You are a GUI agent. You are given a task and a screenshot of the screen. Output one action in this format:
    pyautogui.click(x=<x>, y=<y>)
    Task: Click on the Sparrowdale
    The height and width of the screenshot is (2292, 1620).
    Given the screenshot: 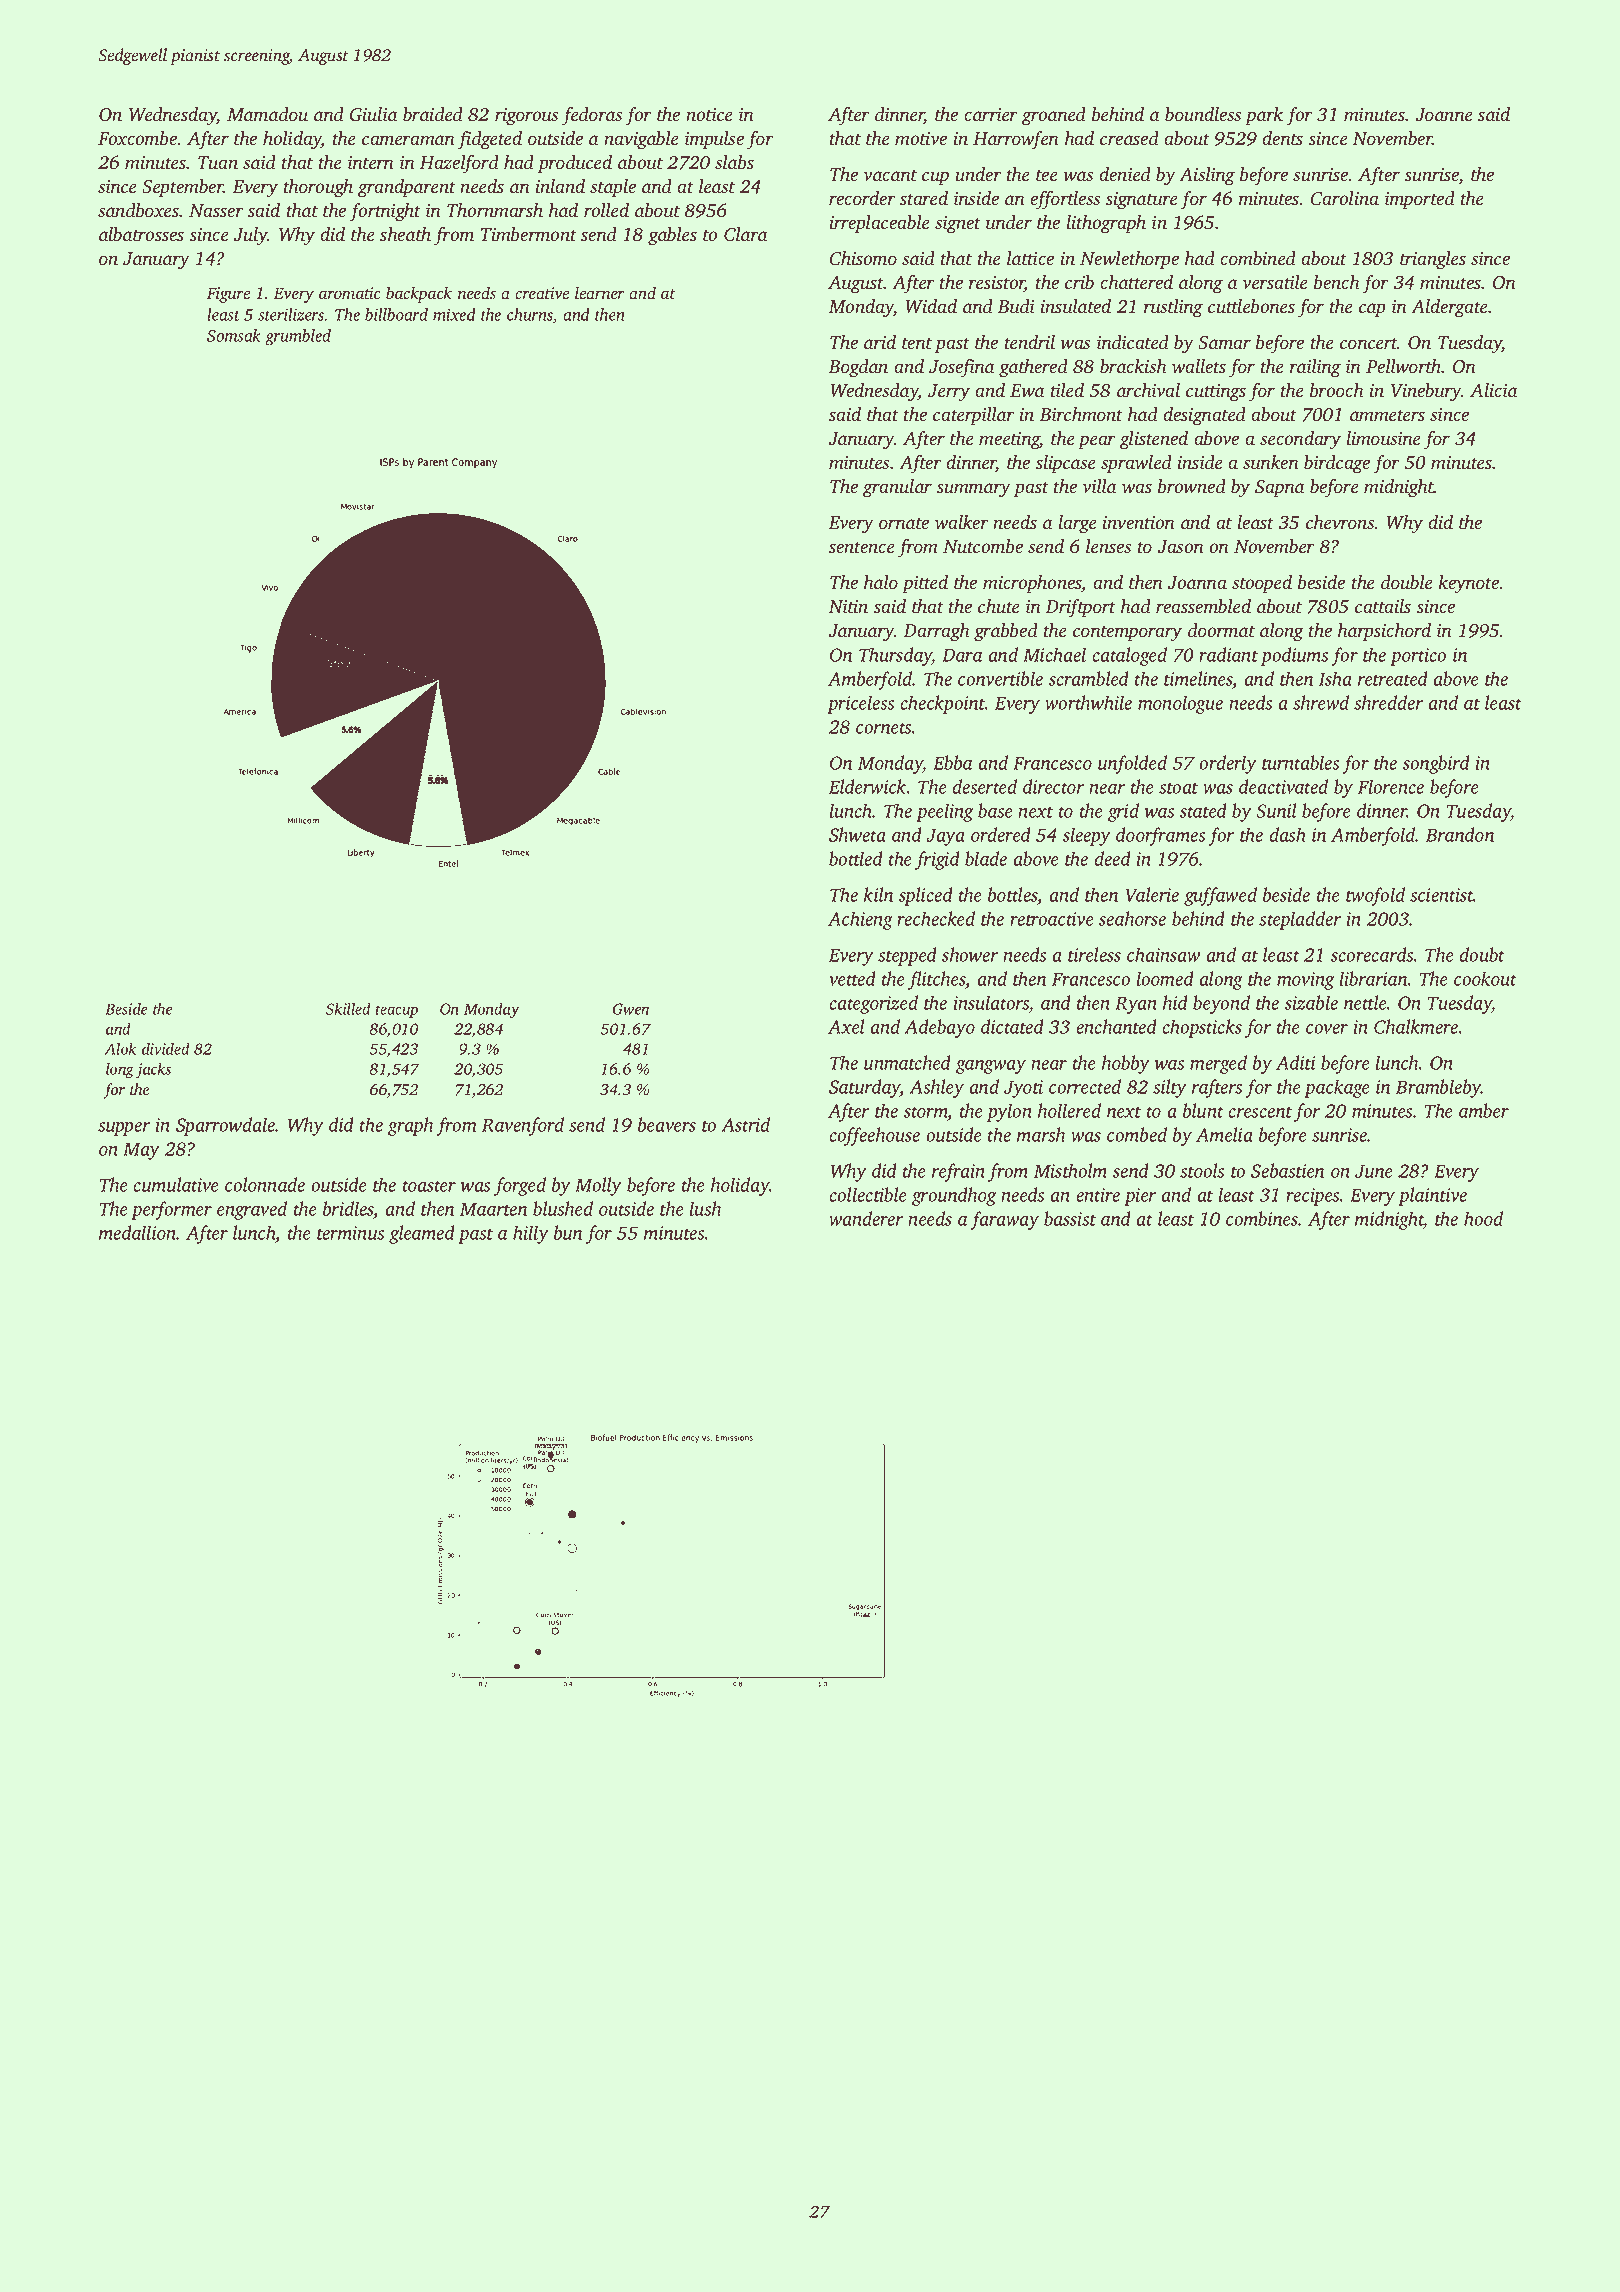 What is the action you would take?
    pyautogui.click(x=225, y=1126)
